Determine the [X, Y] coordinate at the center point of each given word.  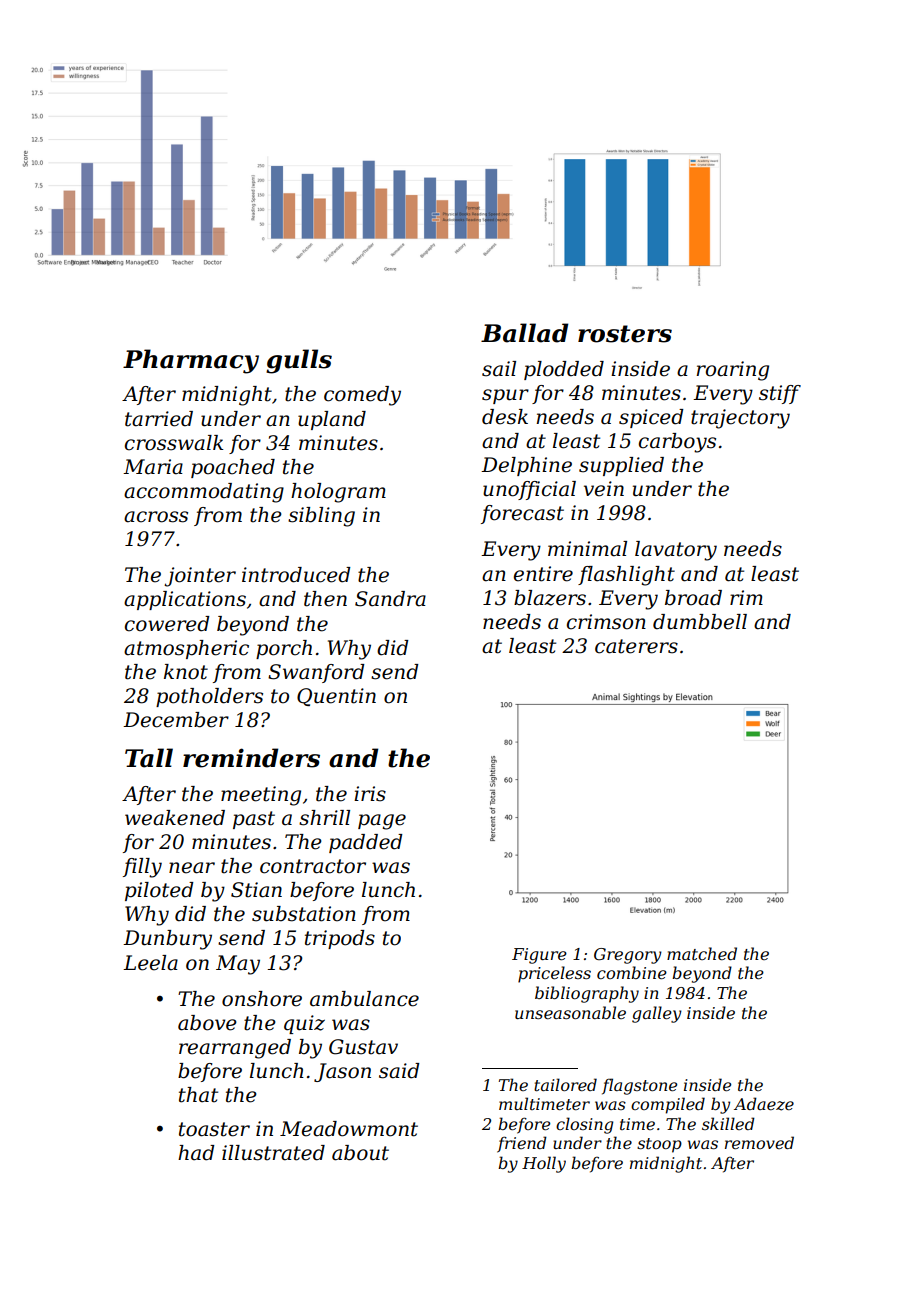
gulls [299, 361]
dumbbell [700, 622]
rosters [625, 334]
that [198, 1095]
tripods [340, 939]
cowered [167, 624]
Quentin [336, 697]
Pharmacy [191, 361]
